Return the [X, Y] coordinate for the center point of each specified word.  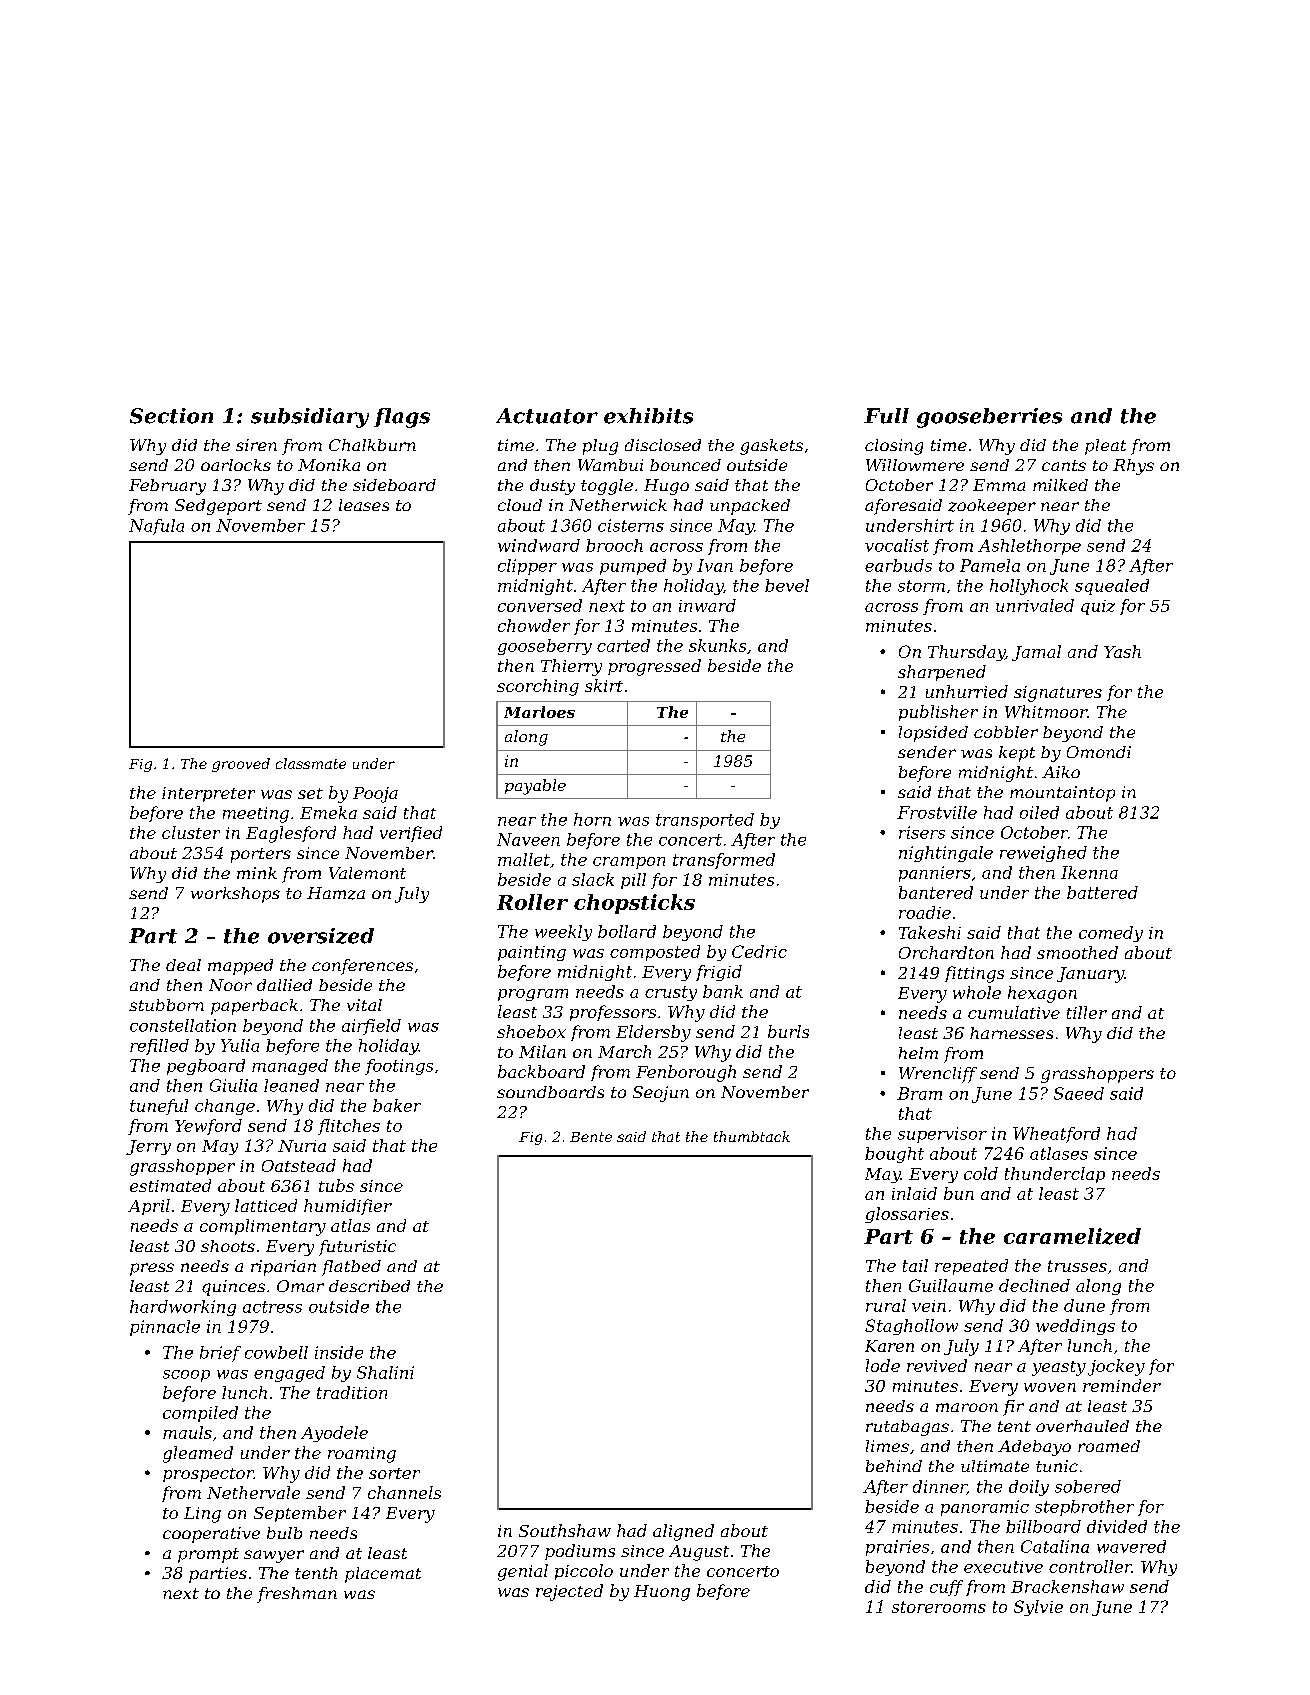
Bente [591, 1137]
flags [402, 418]
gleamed [198, 1454]
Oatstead [299, 1165]
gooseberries [989, 418]
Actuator [547, 416]
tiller [1087, 1012]
